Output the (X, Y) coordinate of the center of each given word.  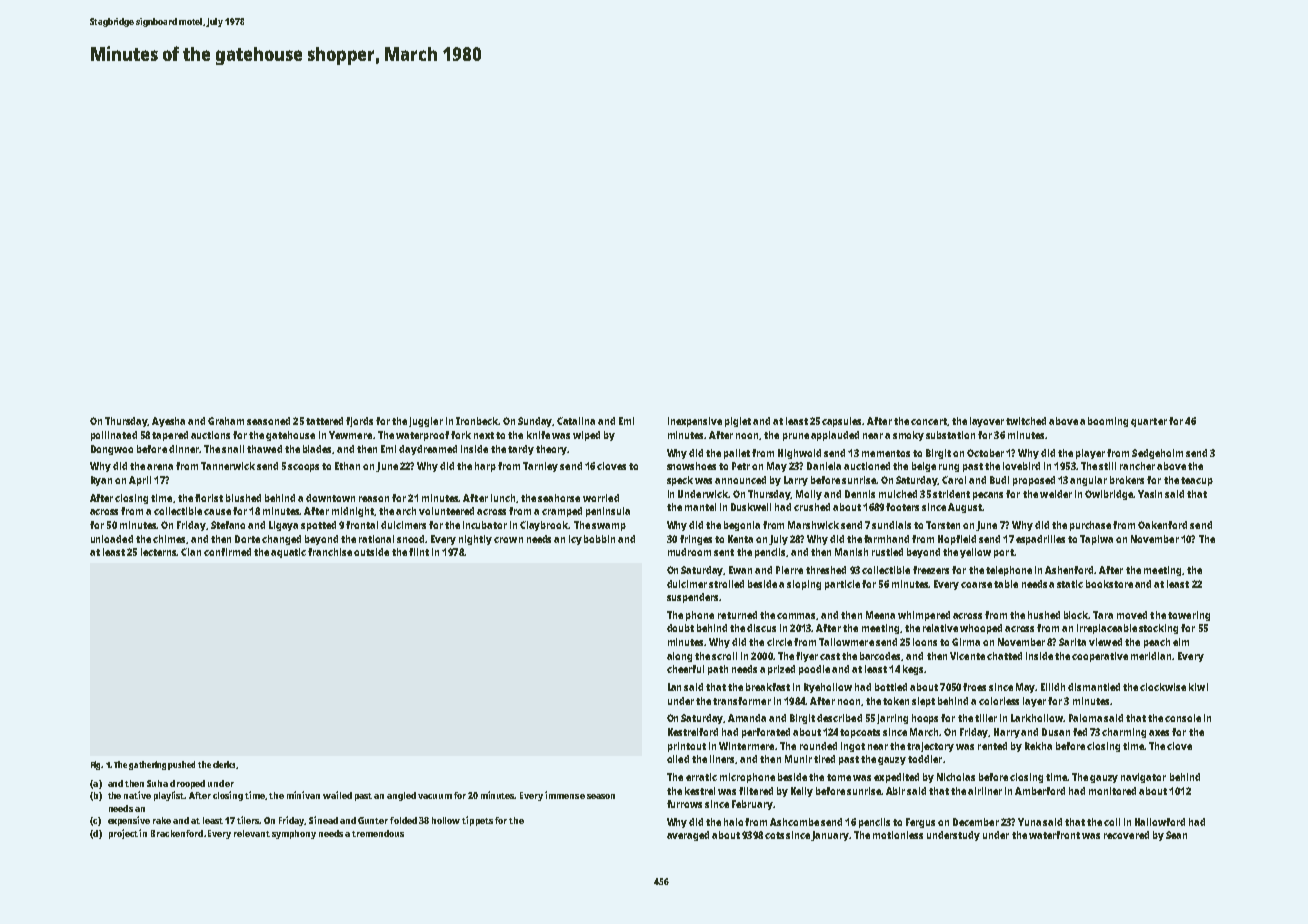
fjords (359, 422)
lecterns (159, 552)
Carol (954, 480)
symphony (294, 834)
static (1070, 584)
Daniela (824, 466)
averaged (688, 836)
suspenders (692, 598)
